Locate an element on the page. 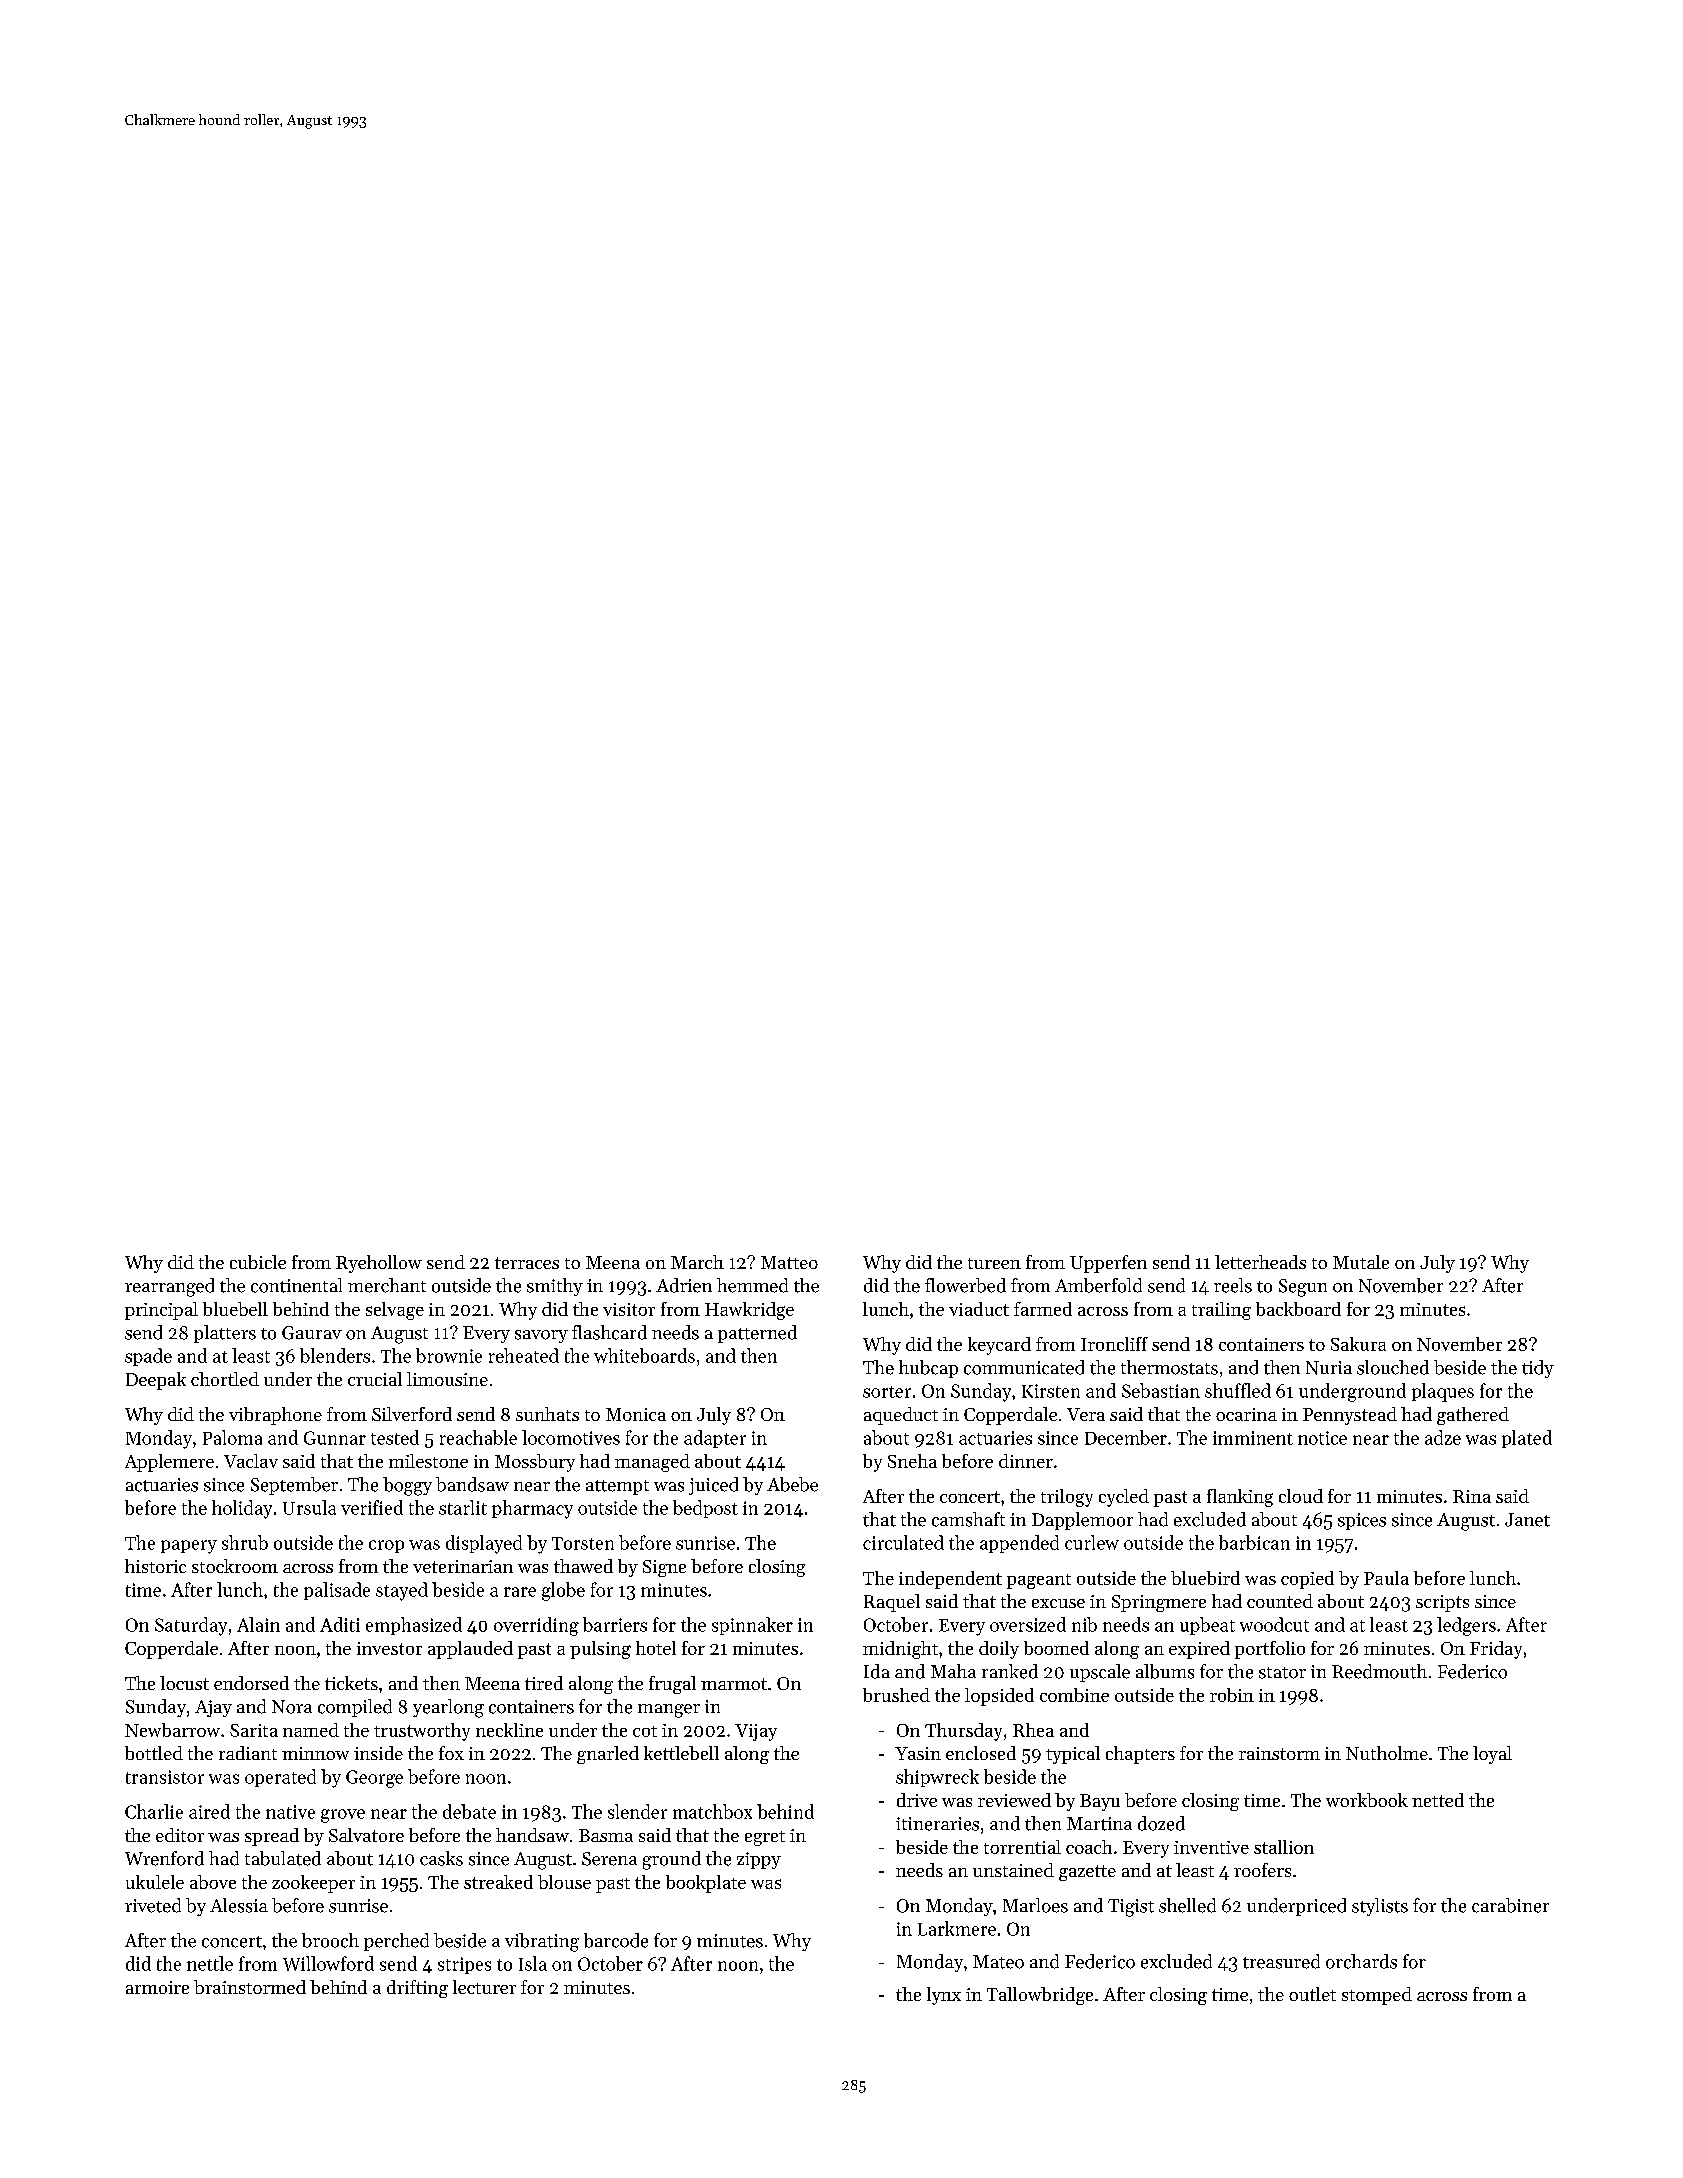 Image resolution: width=1683 pixels, height=2178 pixels. enclosed is located at coordinates (981, 1753).
